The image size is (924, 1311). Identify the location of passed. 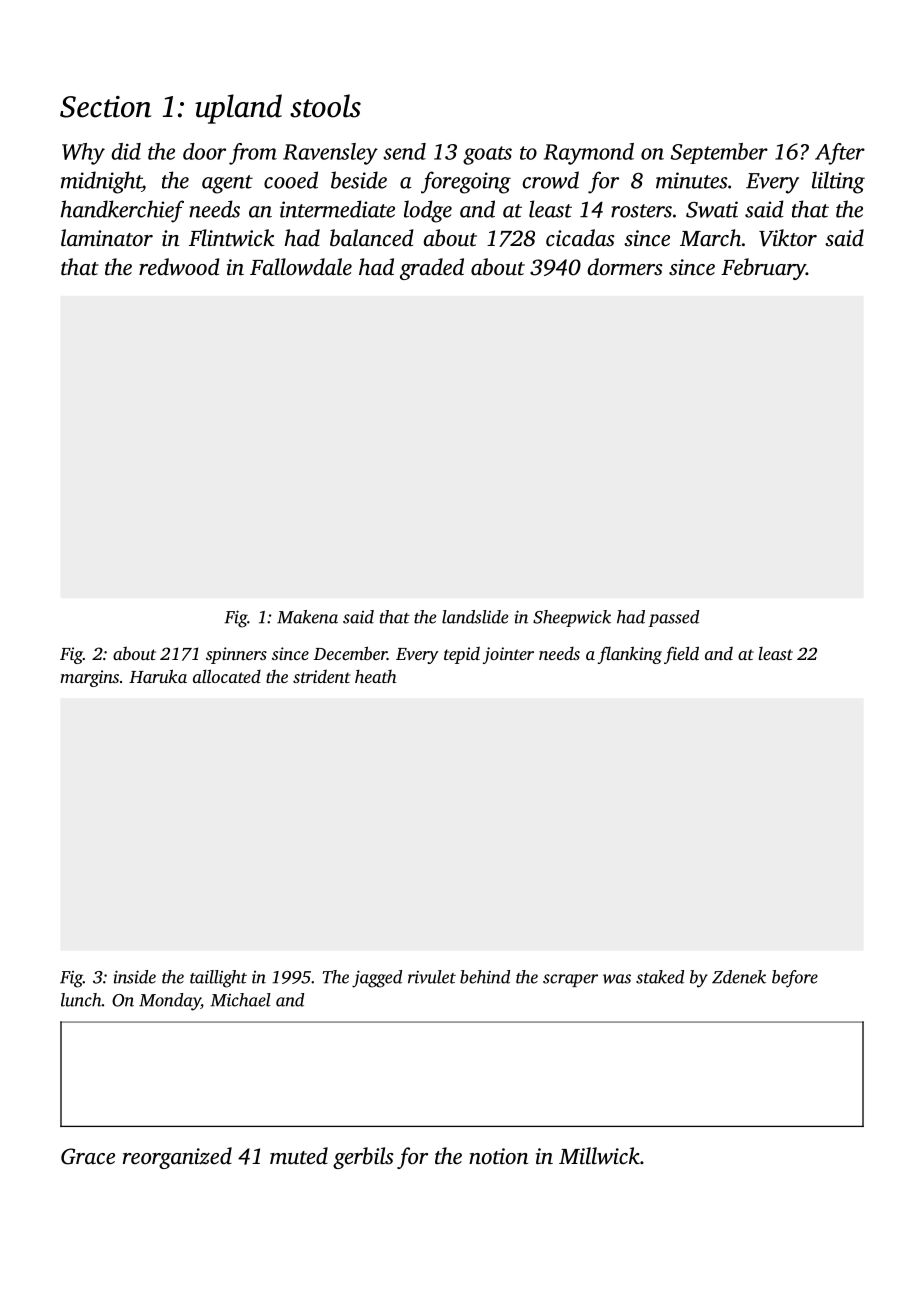
(673, 618).
